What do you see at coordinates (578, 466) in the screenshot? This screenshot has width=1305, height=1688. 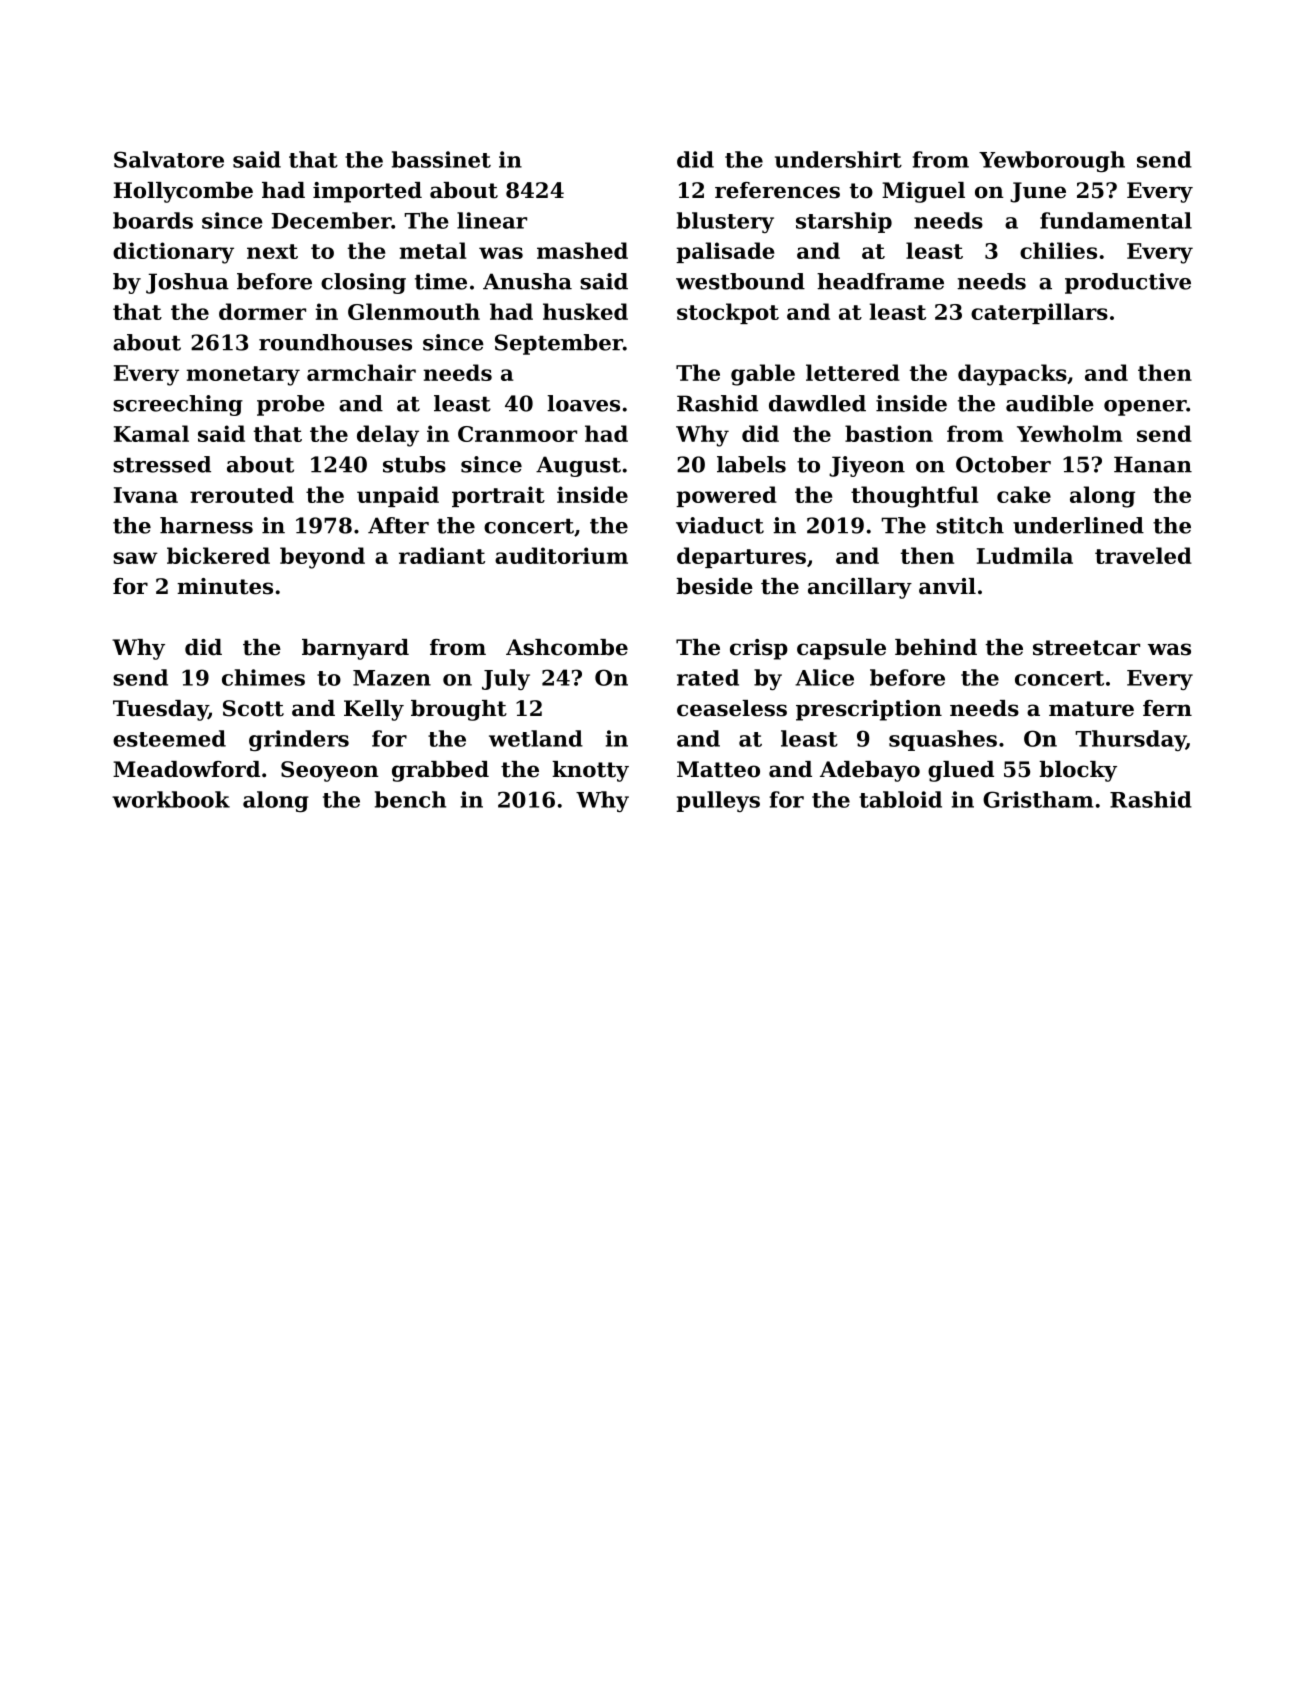 I see `August` at bounding box center [578, 466].
